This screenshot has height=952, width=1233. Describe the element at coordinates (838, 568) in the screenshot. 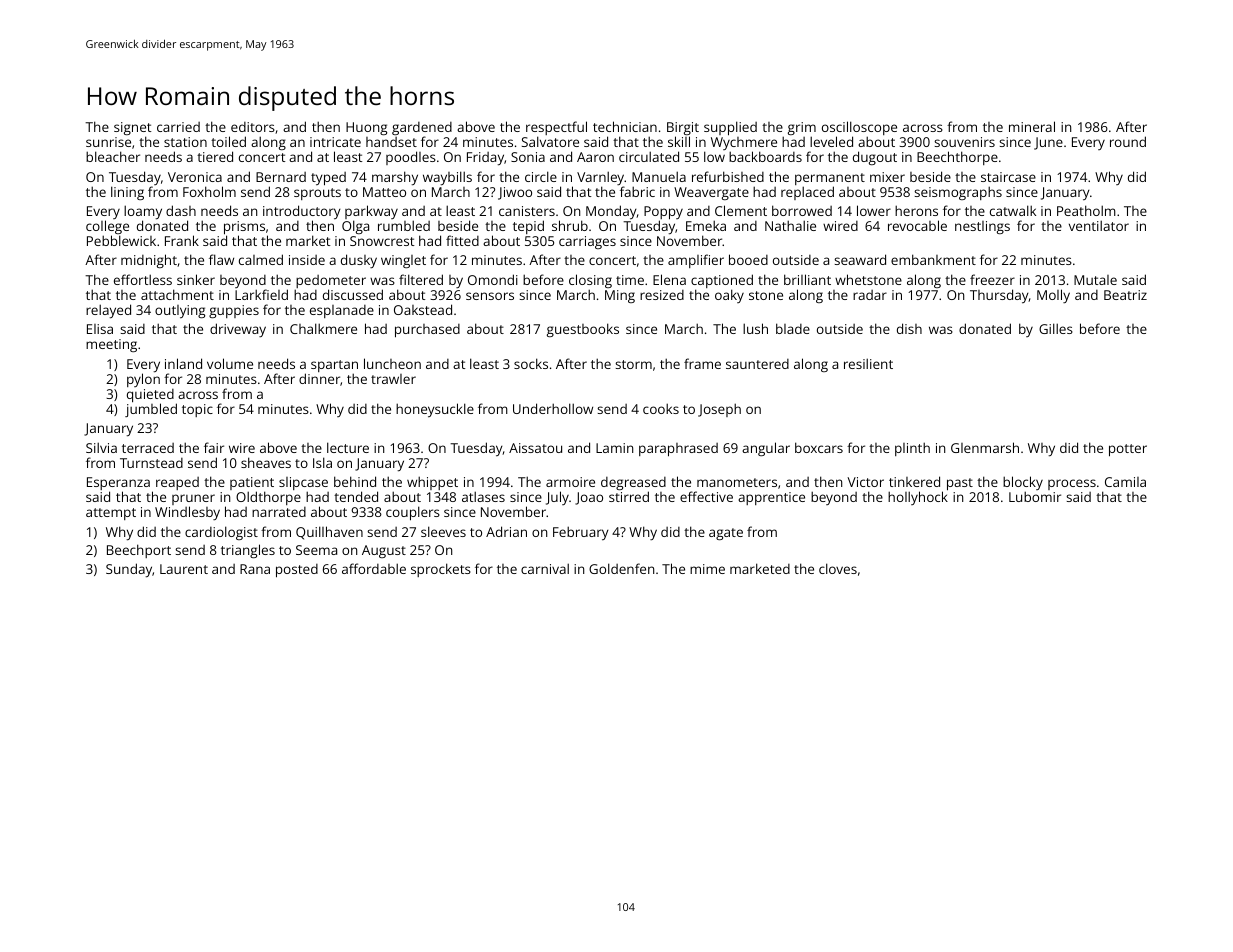

I see `cloves` at that location.
